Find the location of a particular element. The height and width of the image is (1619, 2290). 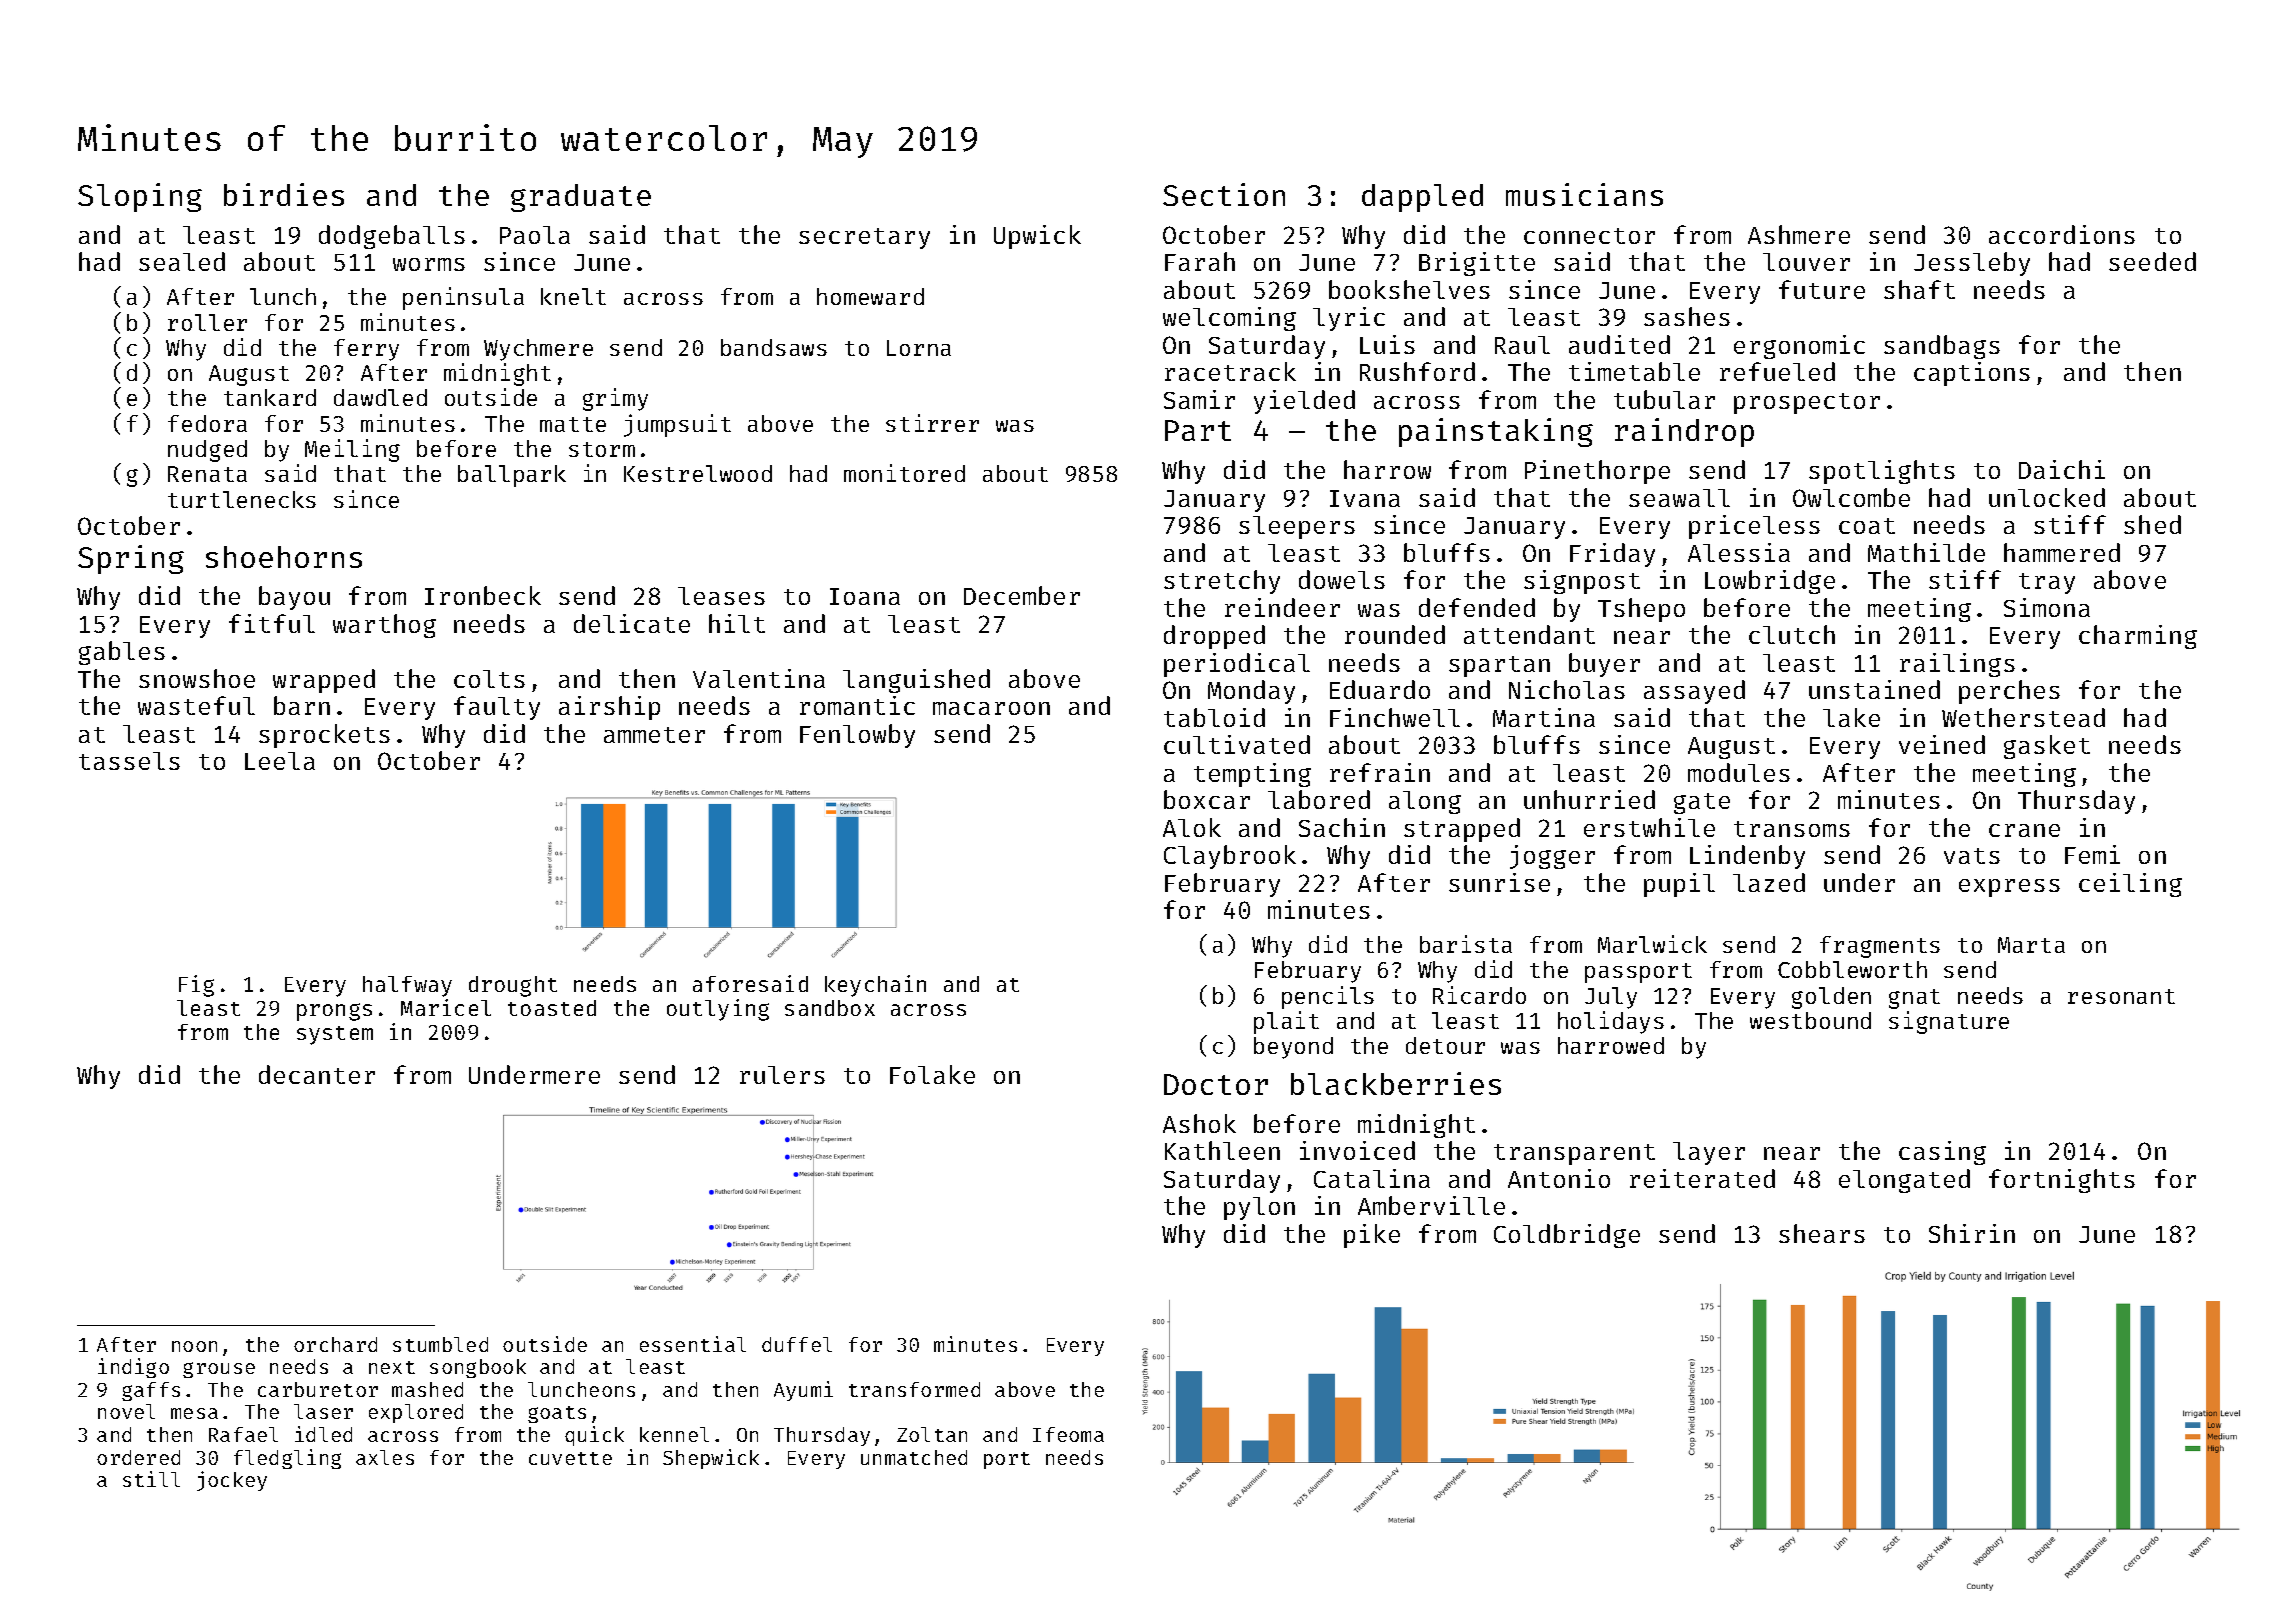

mesa is located at coordinates (194, 1413).
